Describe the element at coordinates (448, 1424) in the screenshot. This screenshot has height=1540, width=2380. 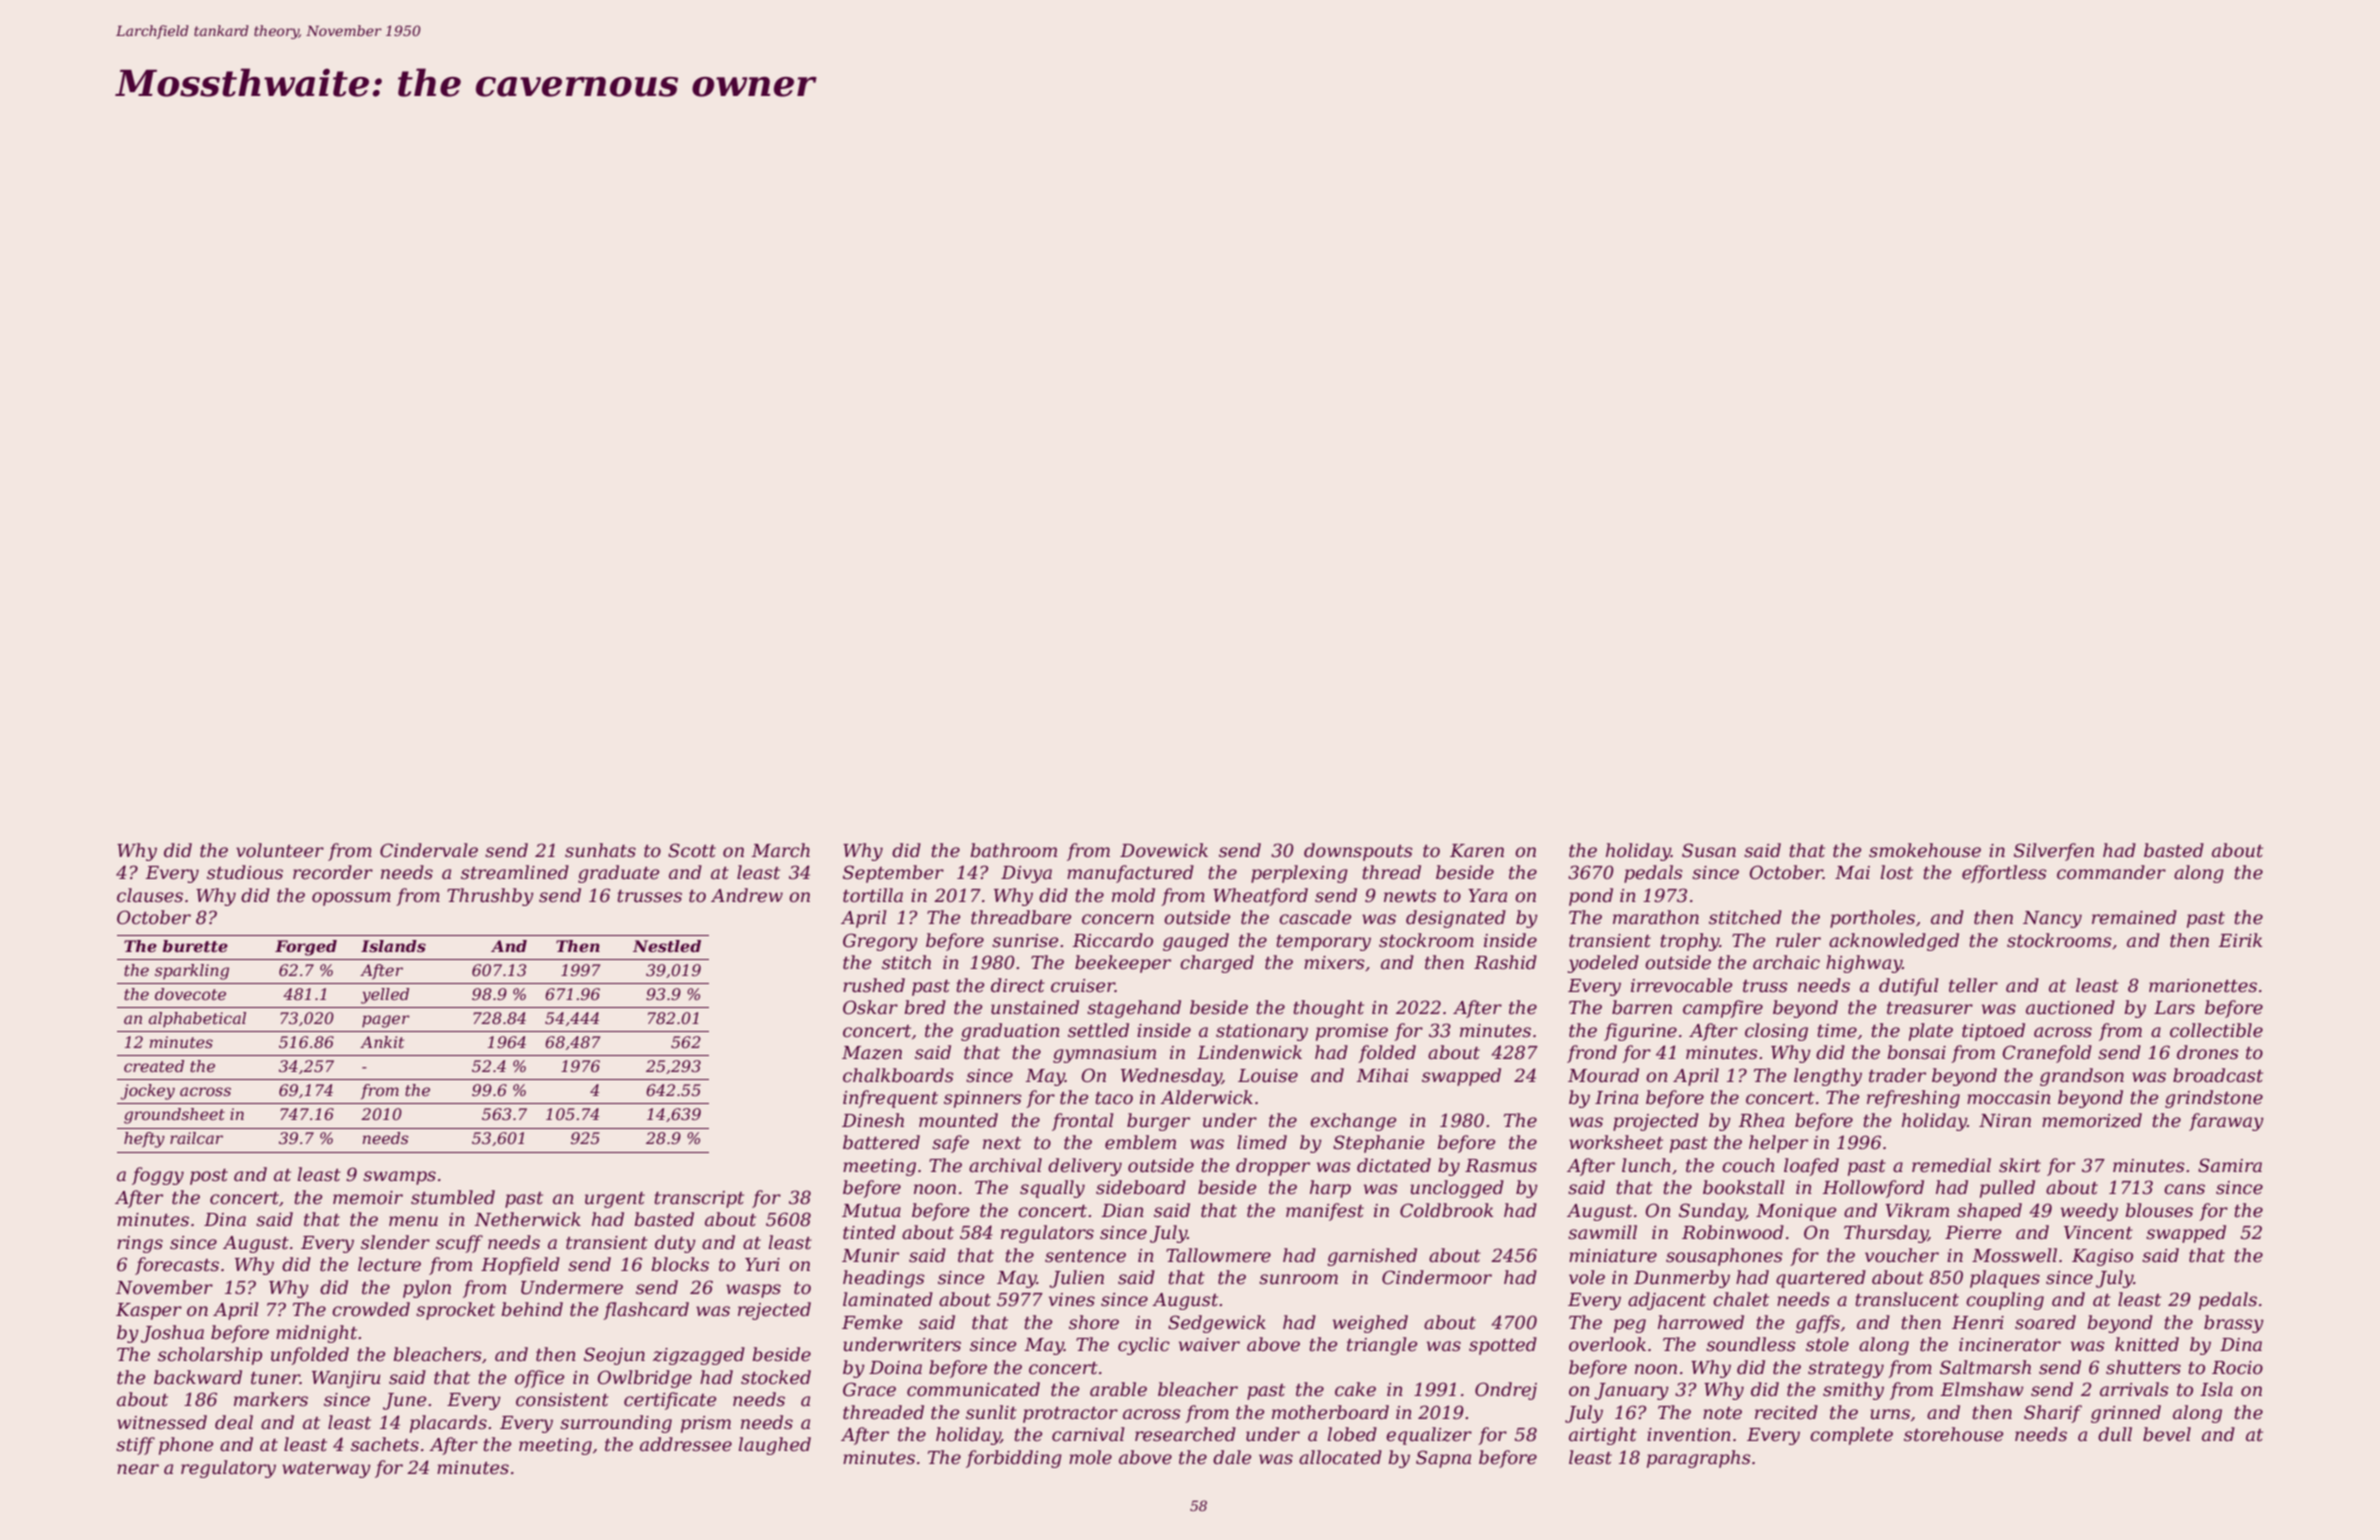
I see `placards` at that location.
